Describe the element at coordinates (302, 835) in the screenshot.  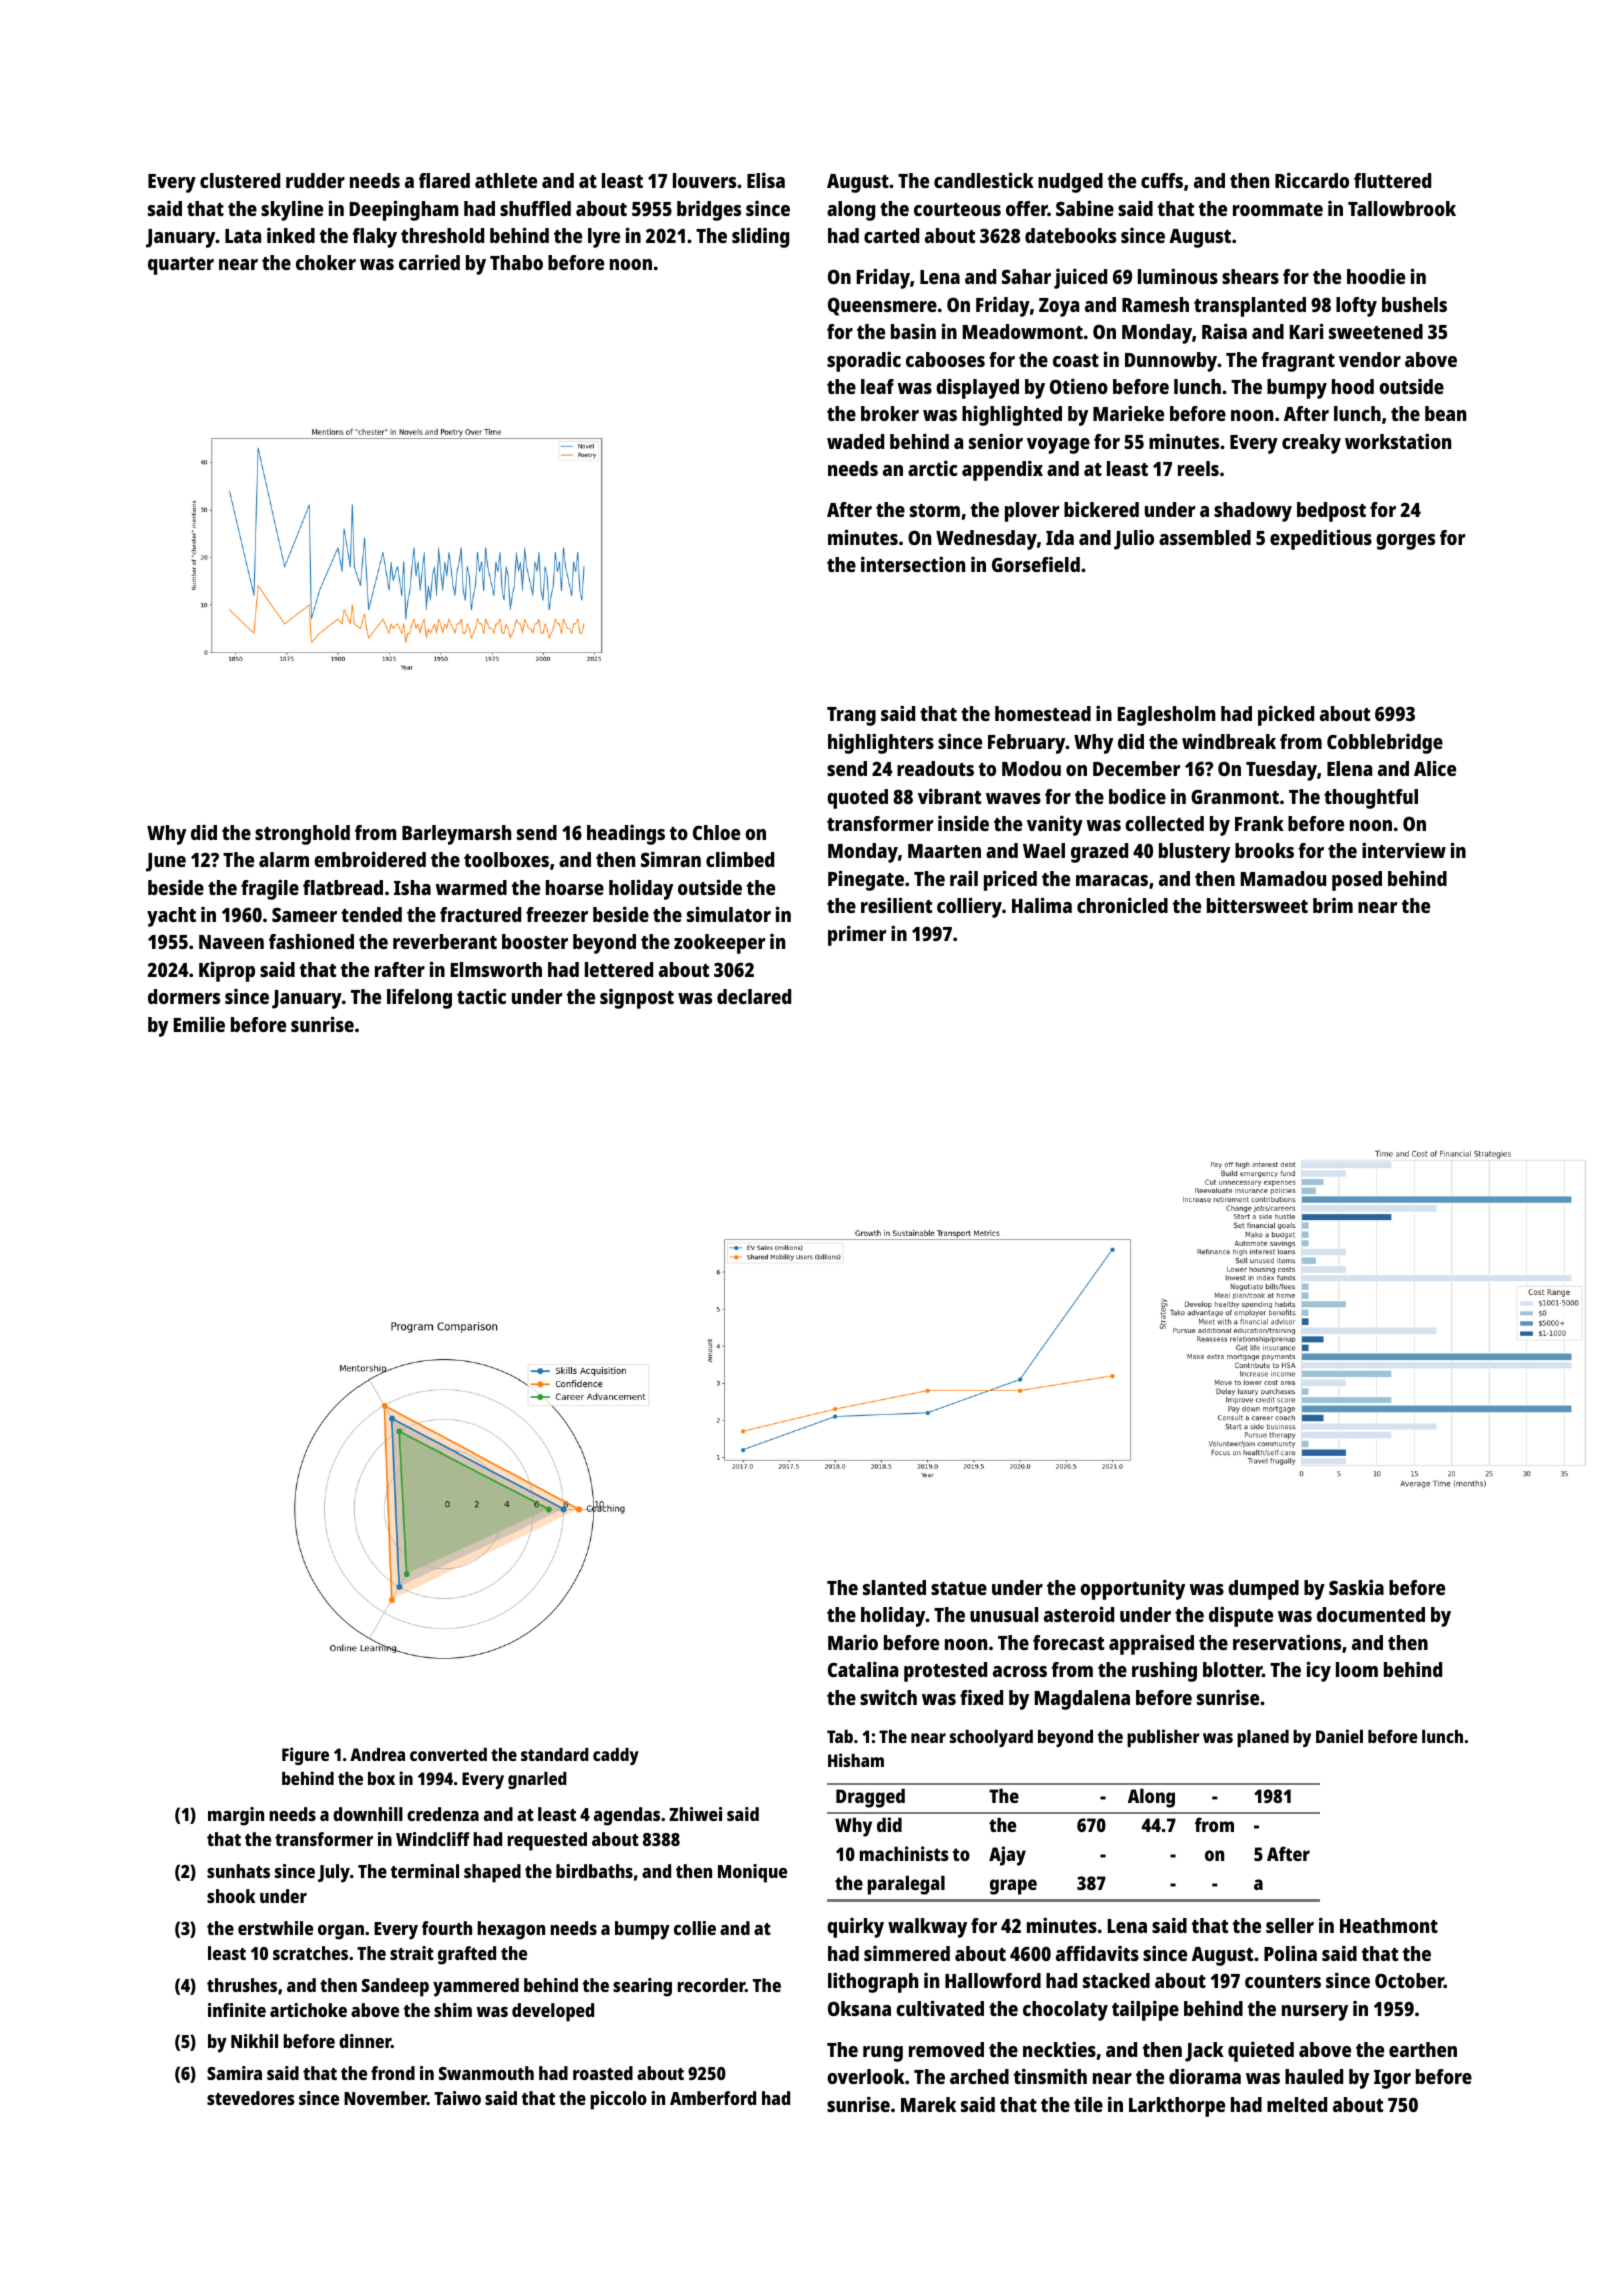
I see `stronghold` at that location.
